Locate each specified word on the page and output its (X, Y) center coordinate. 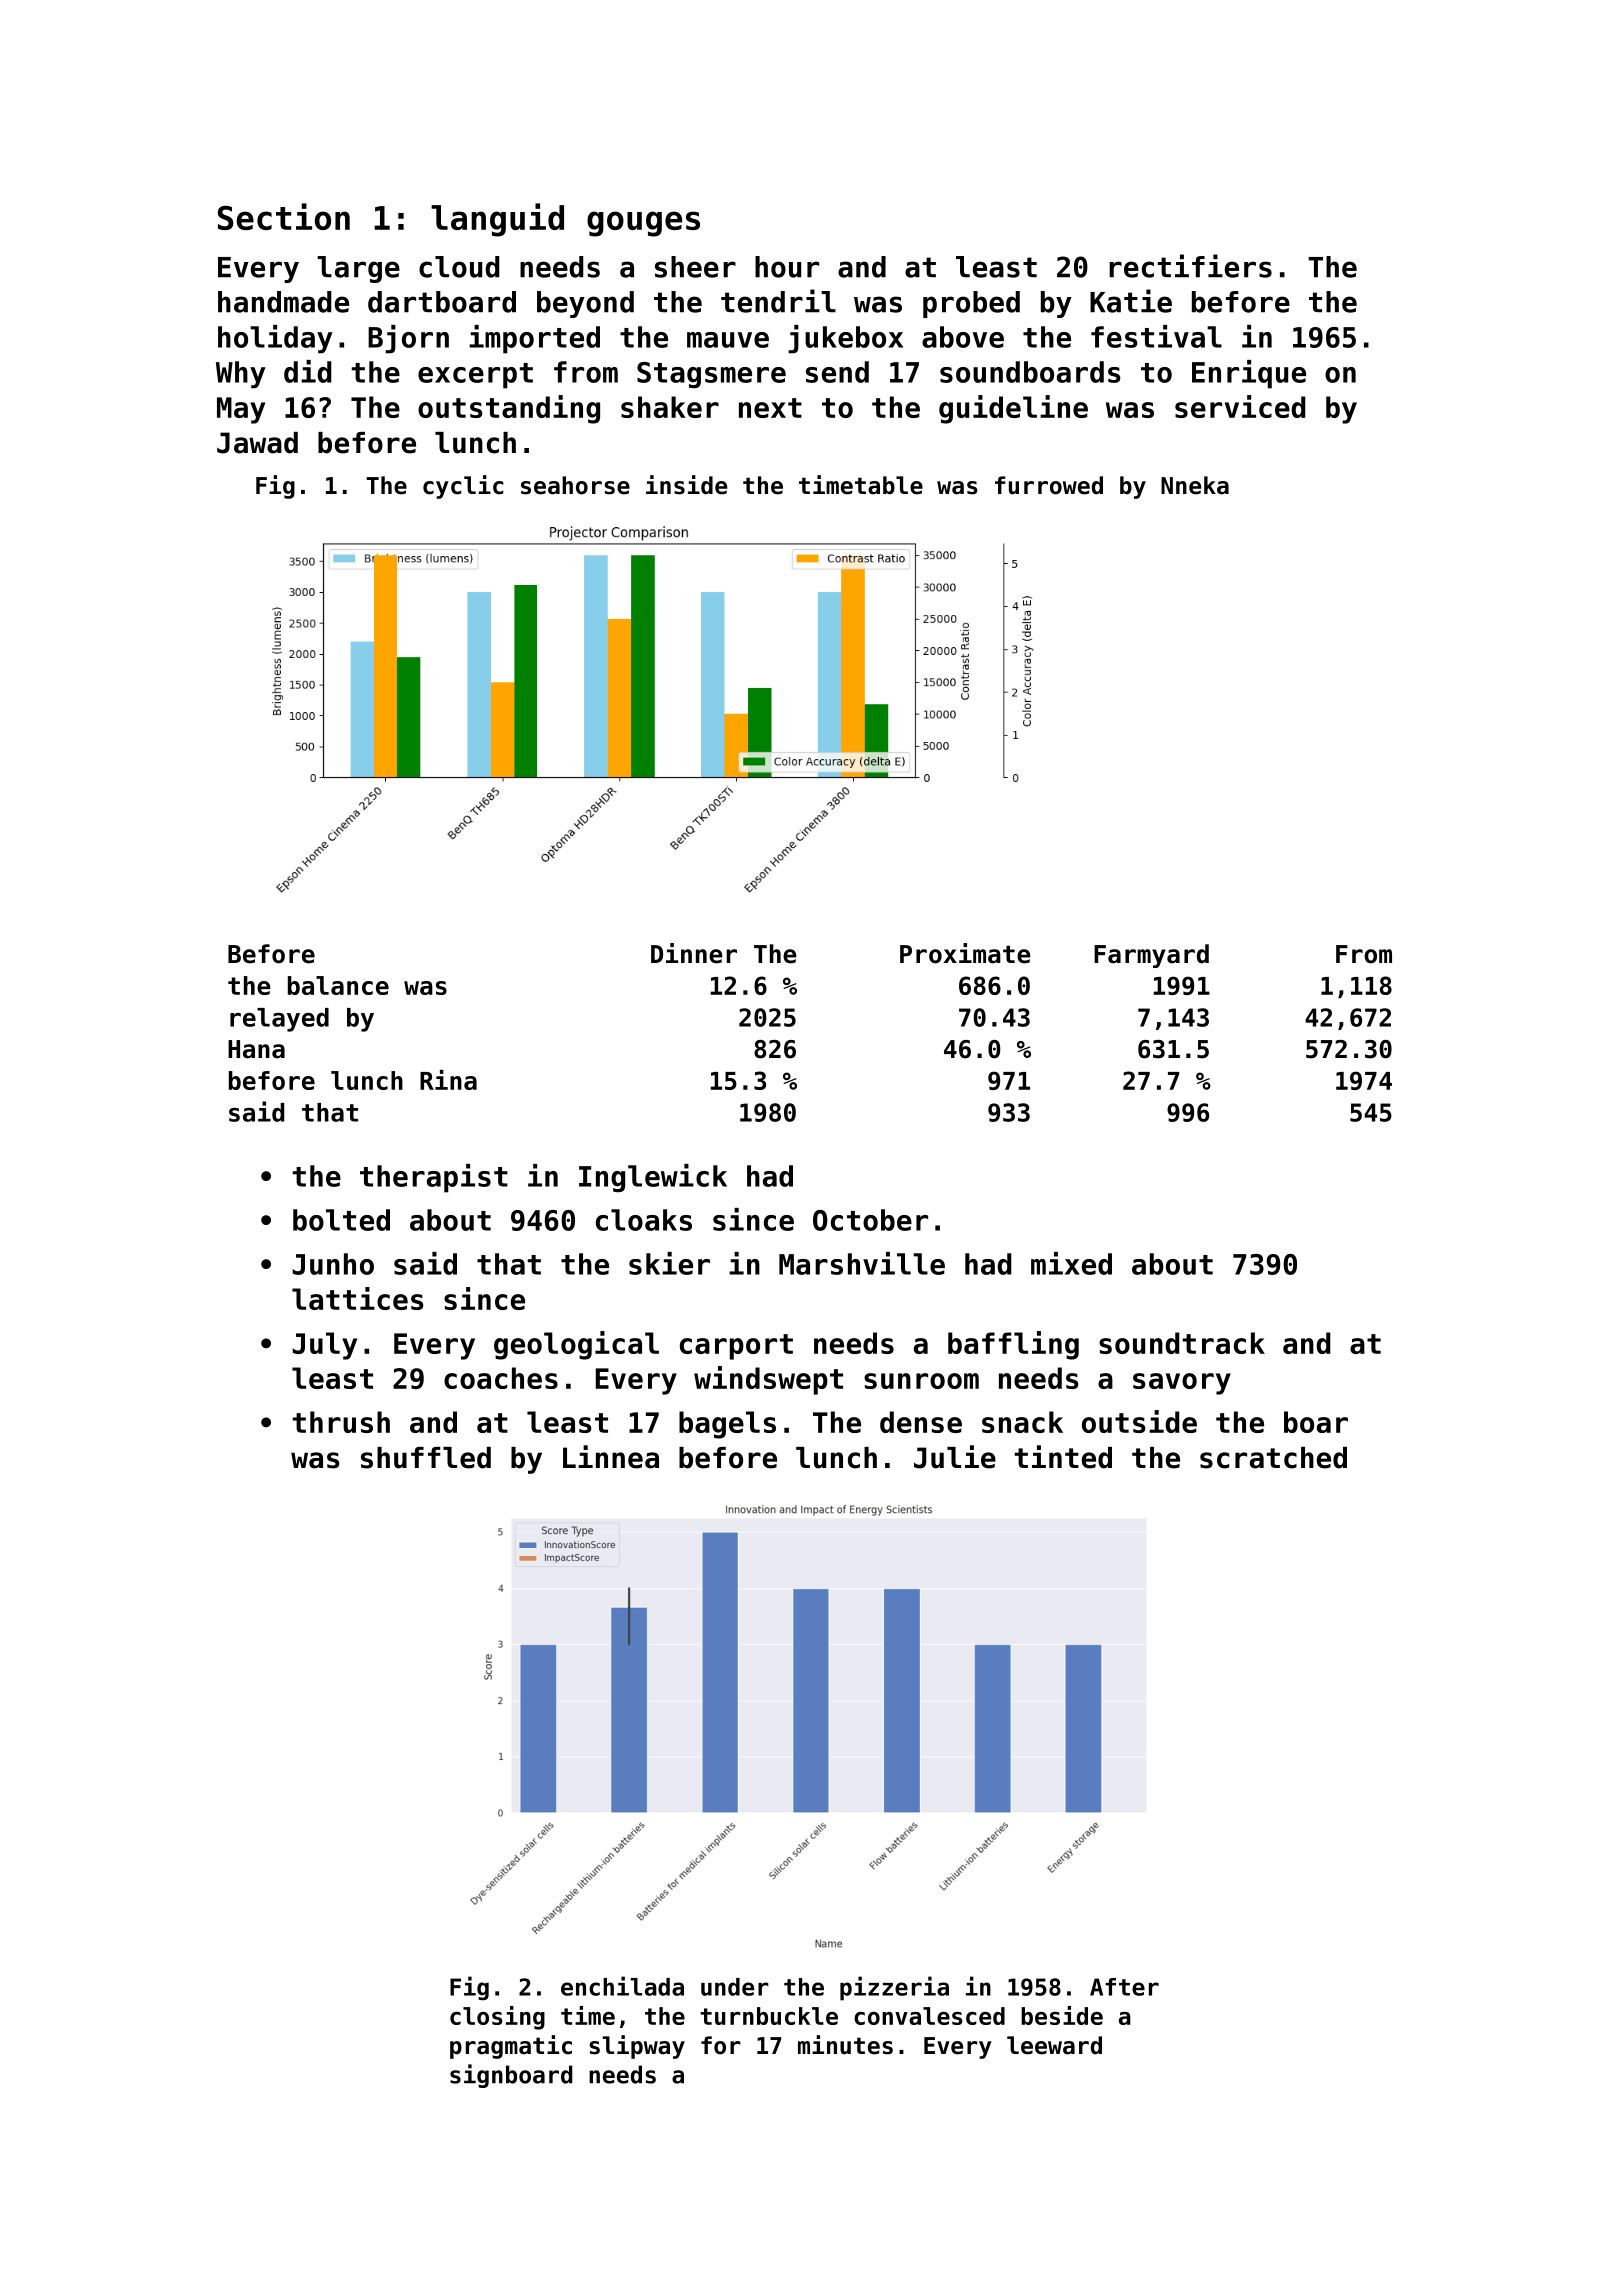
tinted (1063, 1457)
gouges (643, 224)
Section (284, 216)
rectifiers (1190, 266)
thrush (341, 1422)
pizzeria (894, 1988)
